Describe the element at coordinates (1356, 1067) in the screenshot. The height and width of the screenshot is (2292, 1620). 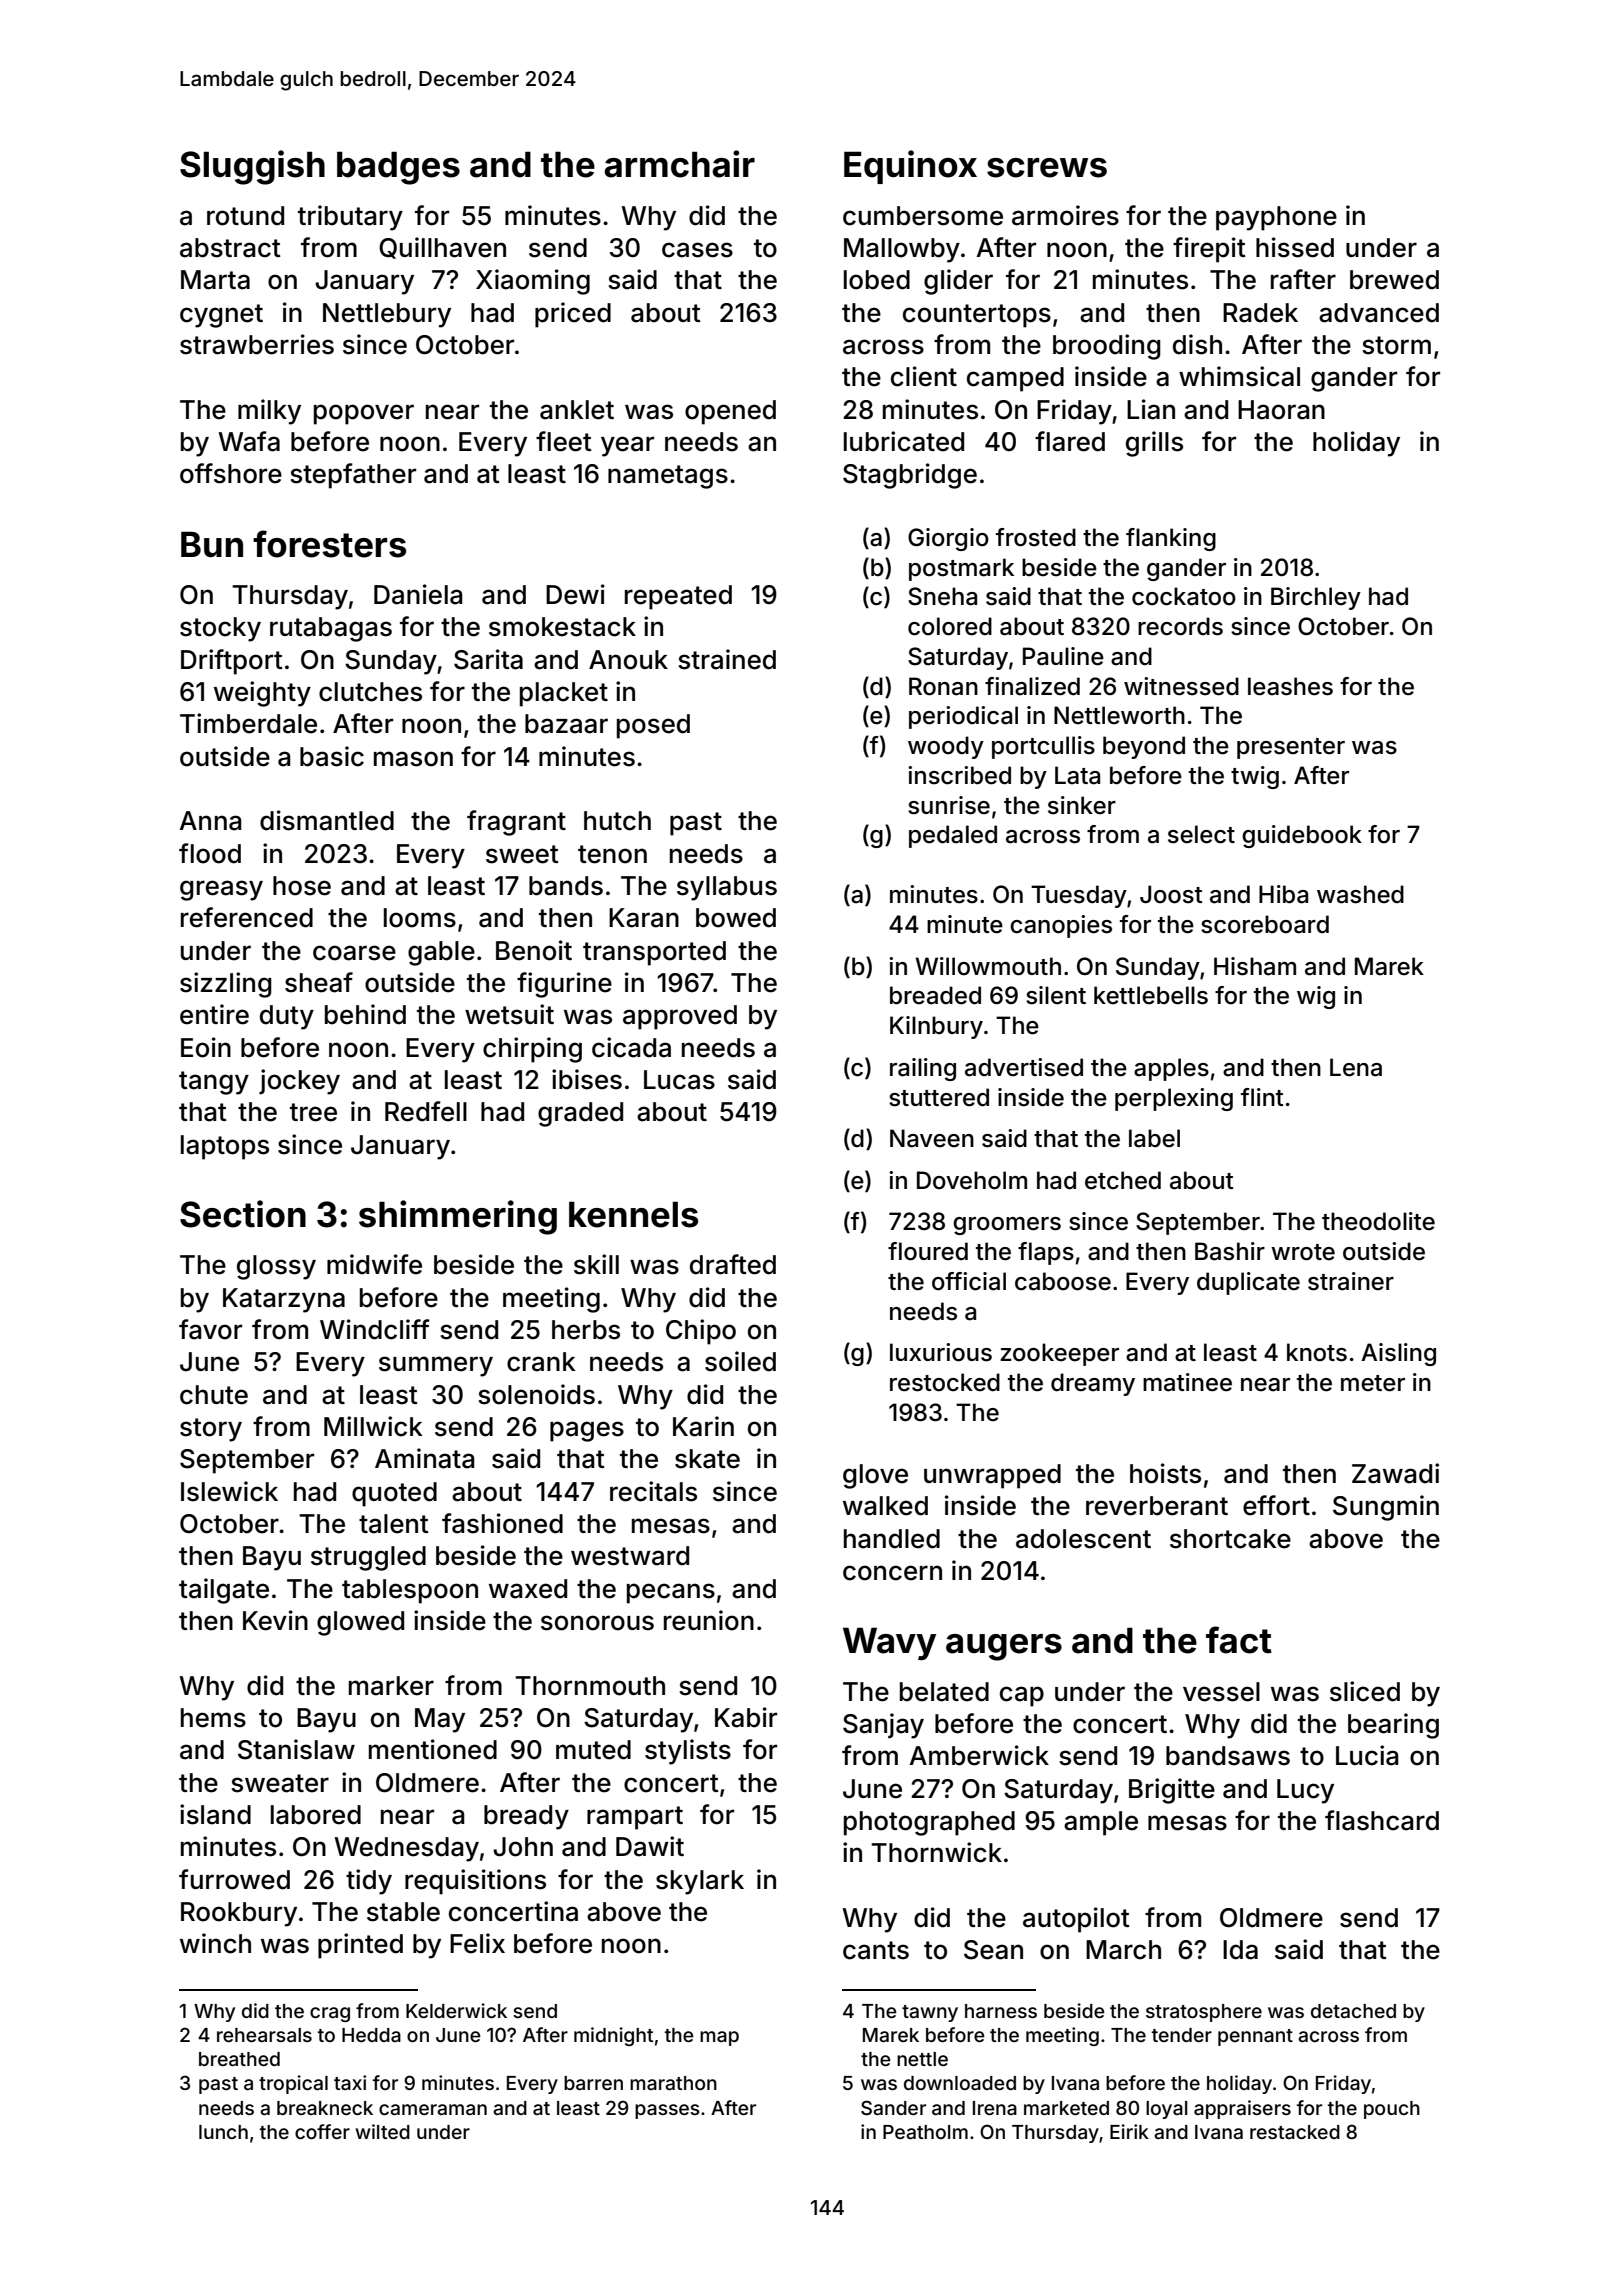
I see `Lena` at that location.
